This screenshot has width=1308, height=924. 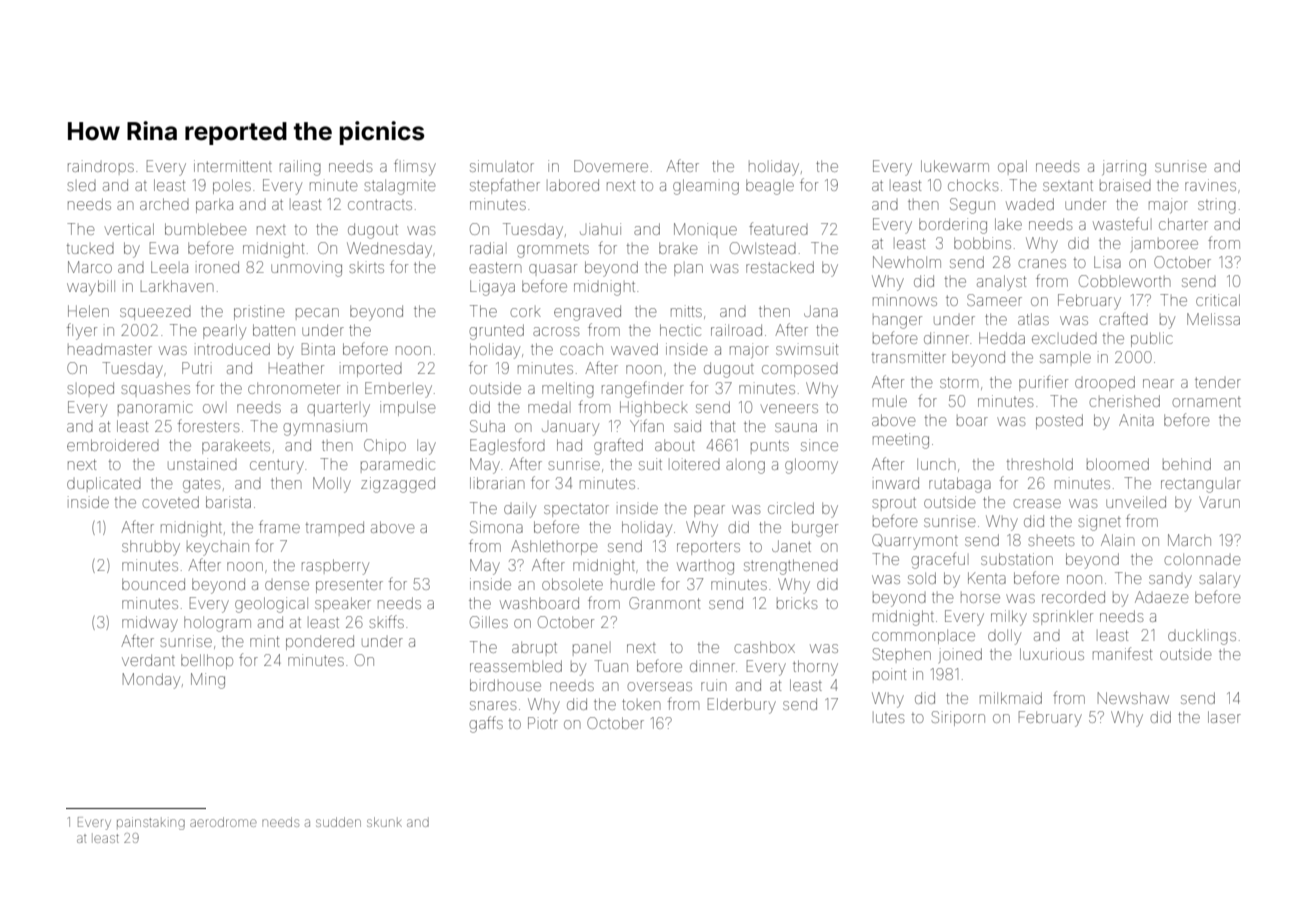 What do you see at coordinates (764, 647) in the screenshot?
I see `cashbox` at bounding box center [764, 647].
